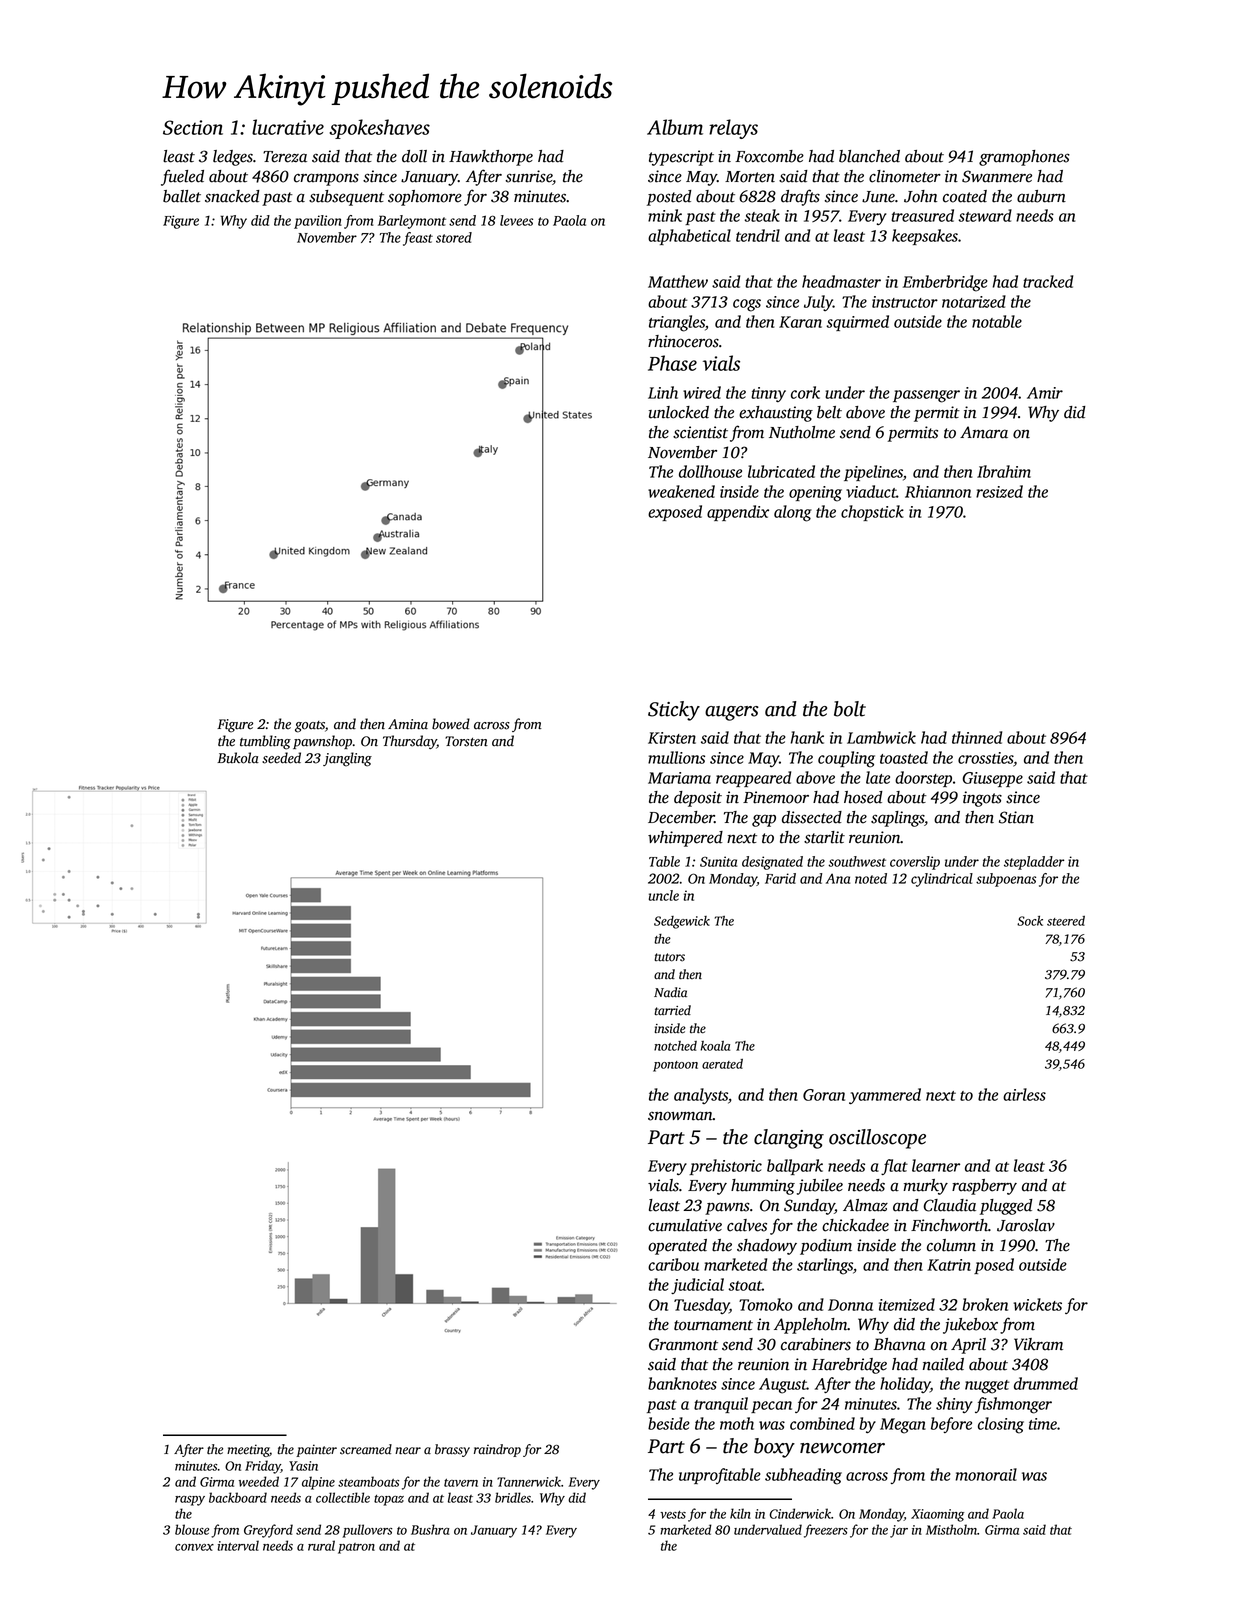  I want to click on Ibrahim, so click(1004, 471).
